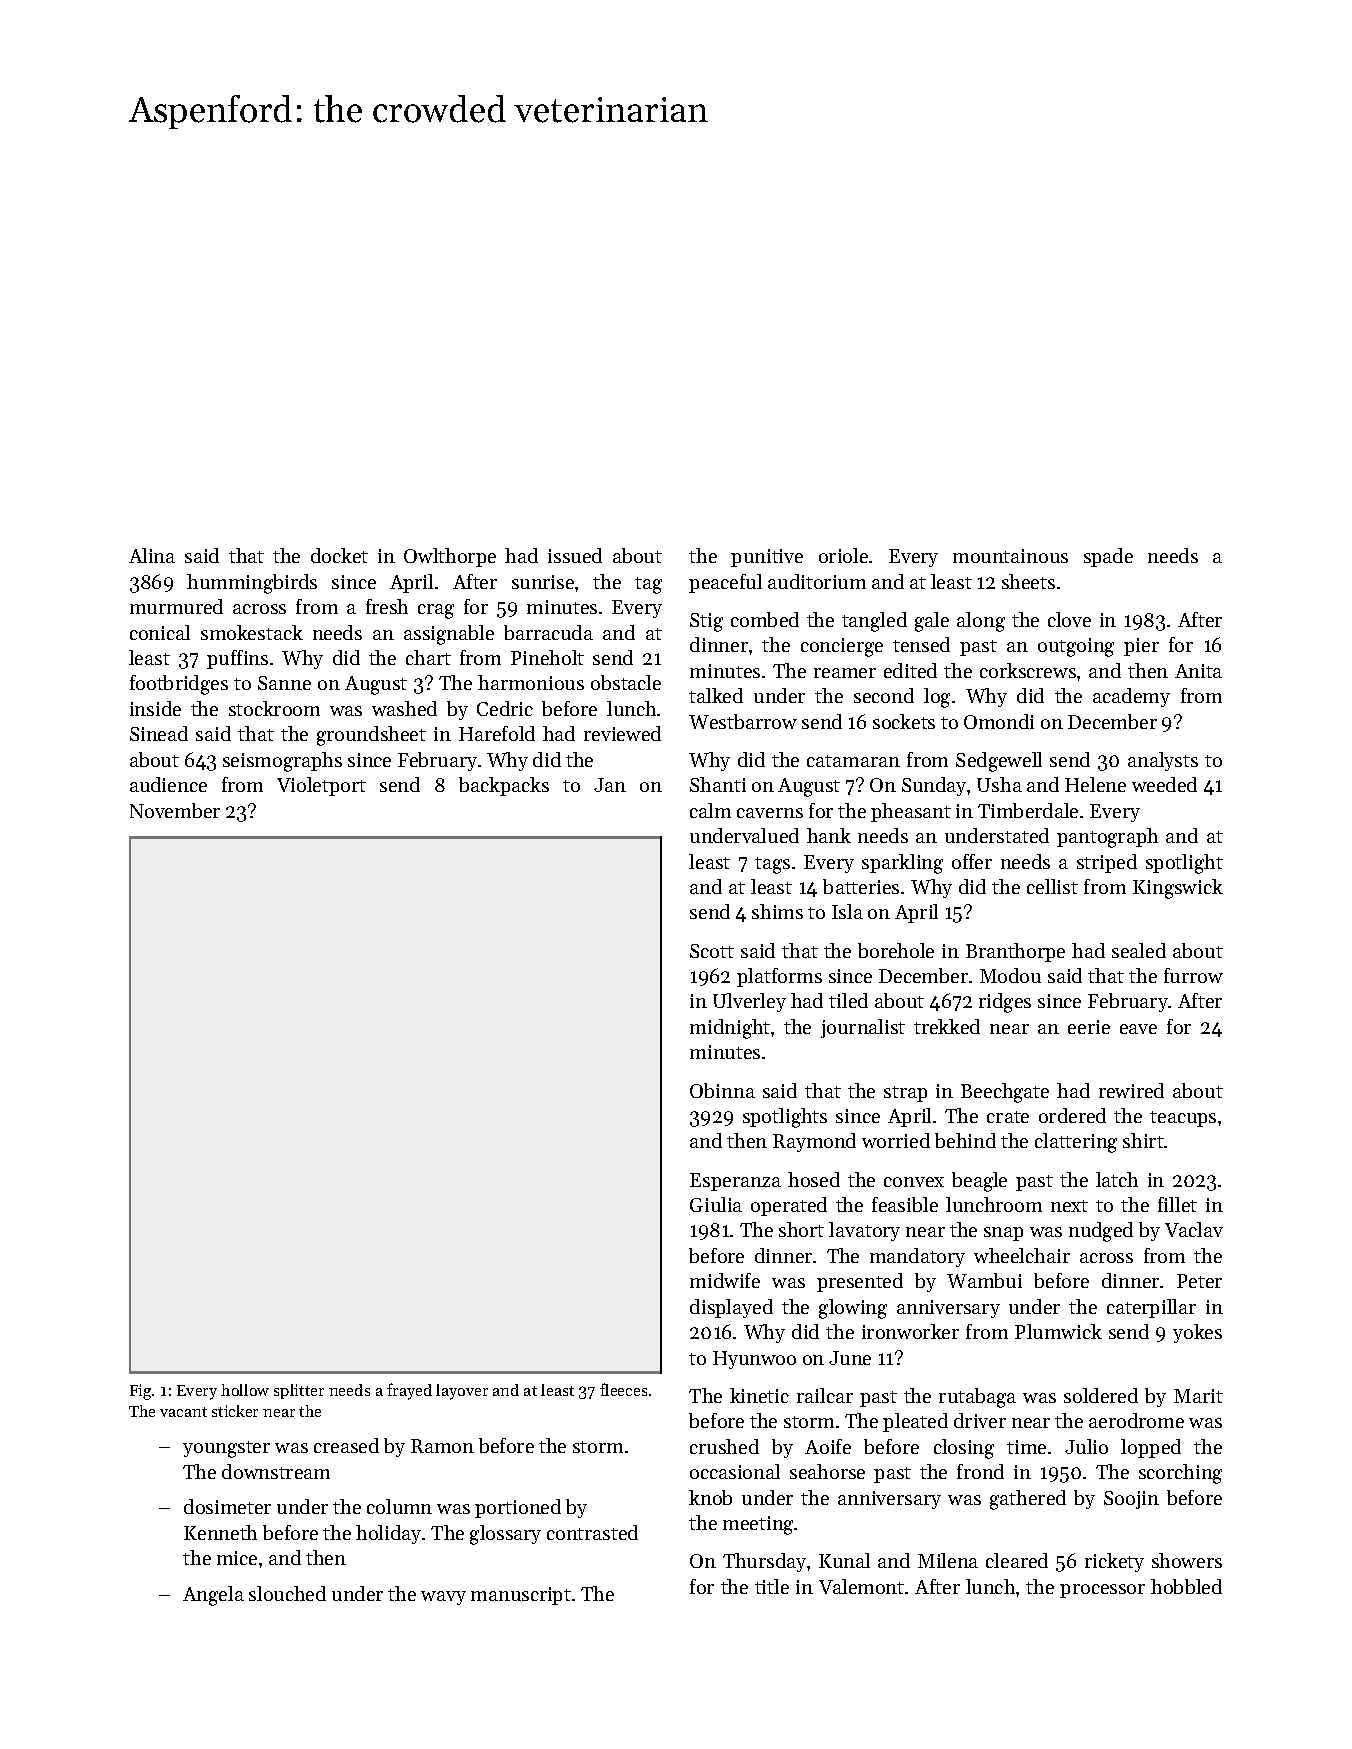 The height and width of the screenshot is (1749, 1352). What do you see at coordinates (175, 810) in the screenshot?
I see `November` at bounding box center [175, 810].
